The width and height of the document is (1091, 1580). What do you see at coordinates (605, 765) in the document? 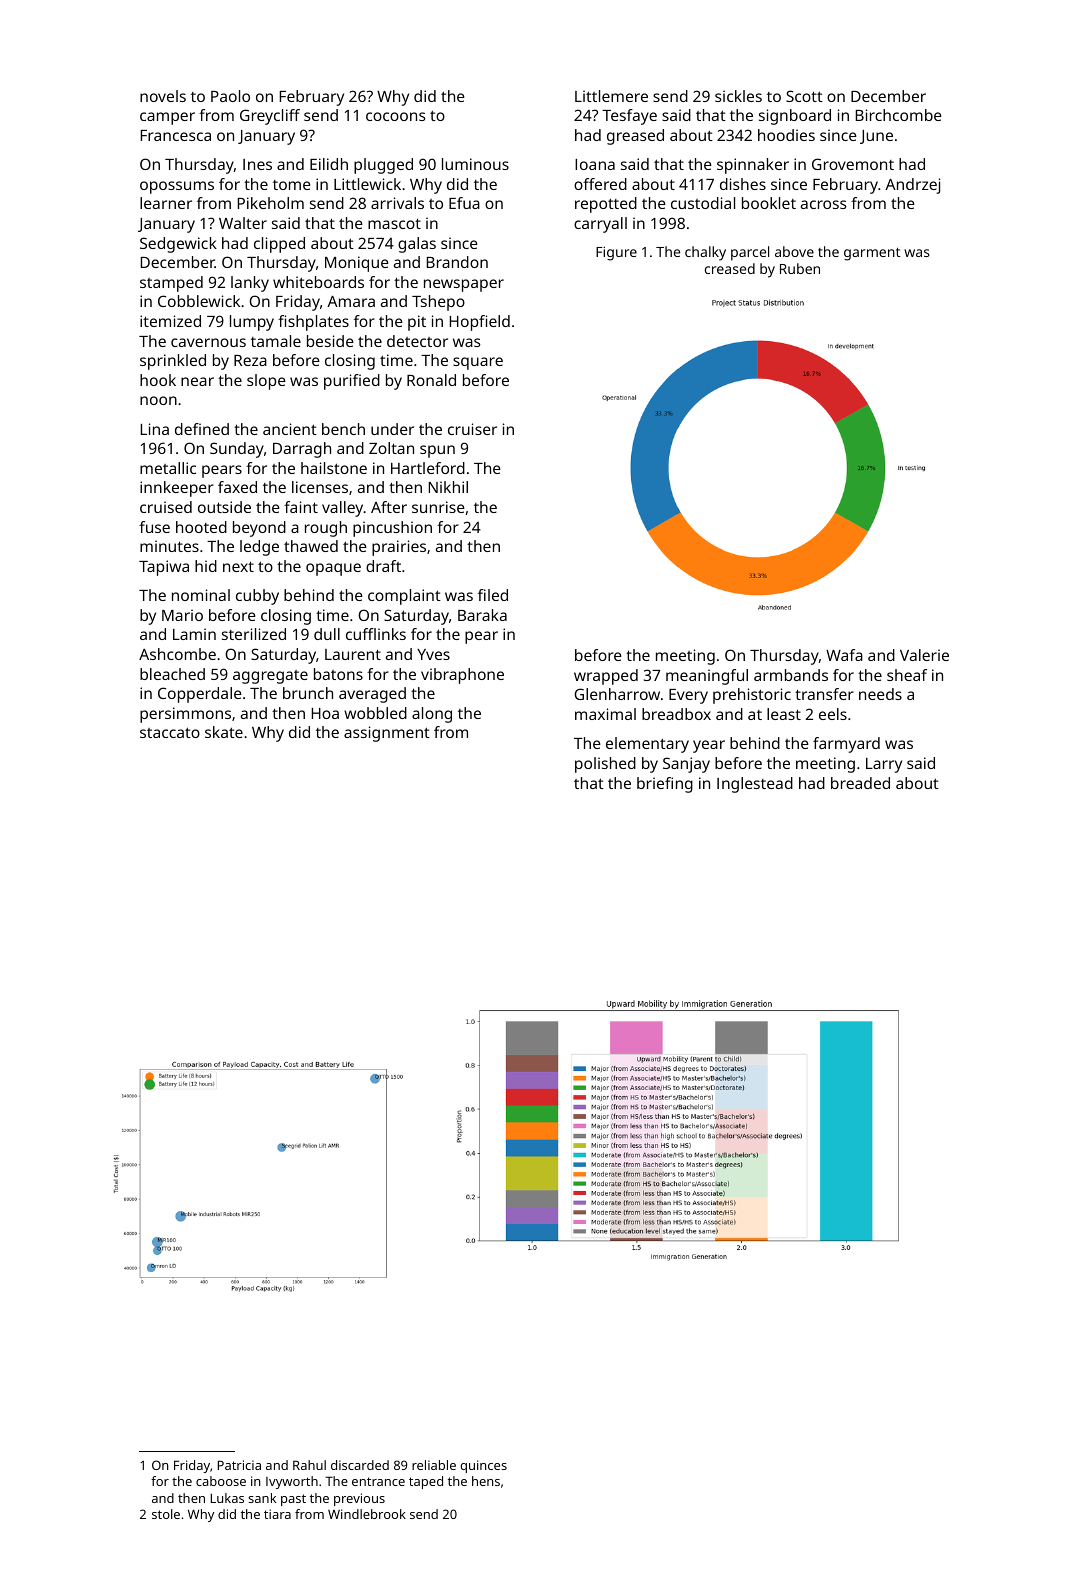
I see `polished` at bounding box center [605, 765].
